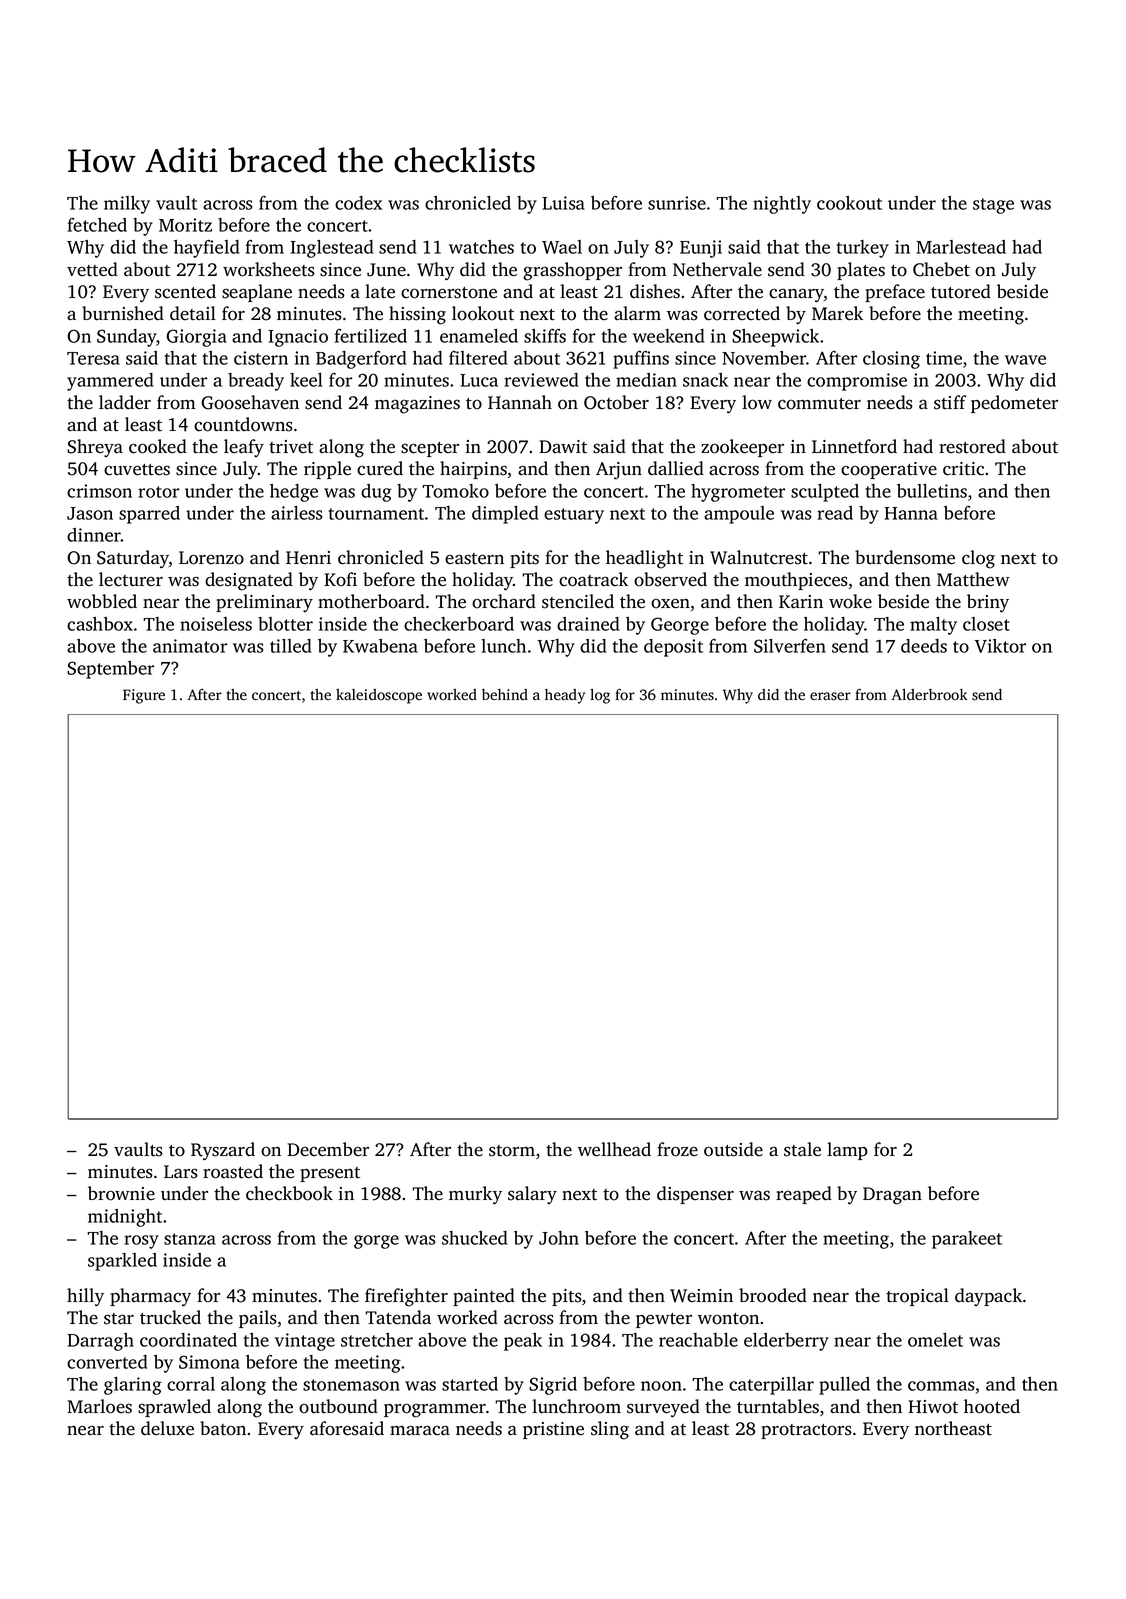  Describe the element at coordinates (95, 448) in the screenshot. I see `Shreya` at that location.
